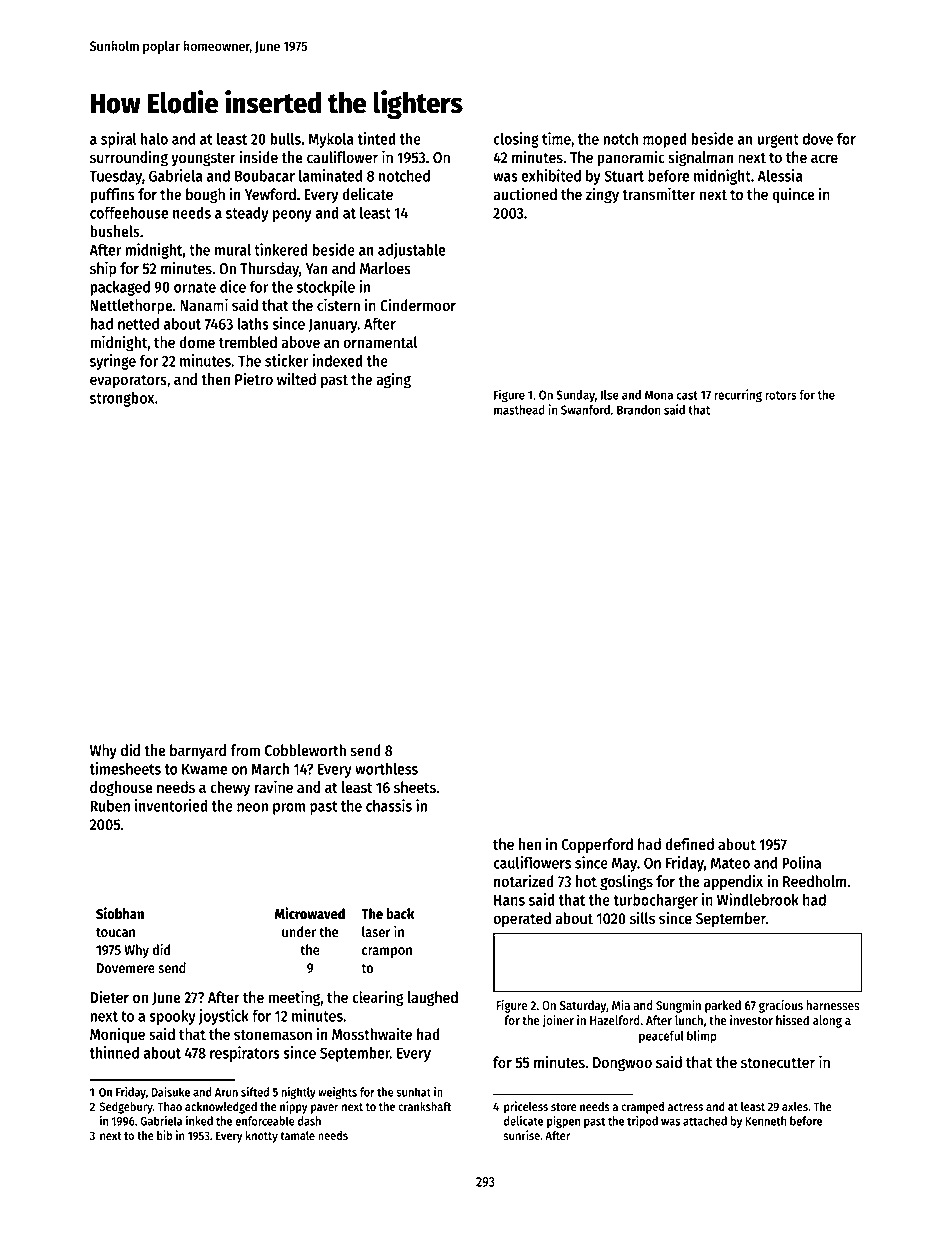 The image size is (952, 1233). I want to click on Pietro, so click(254, 378).
